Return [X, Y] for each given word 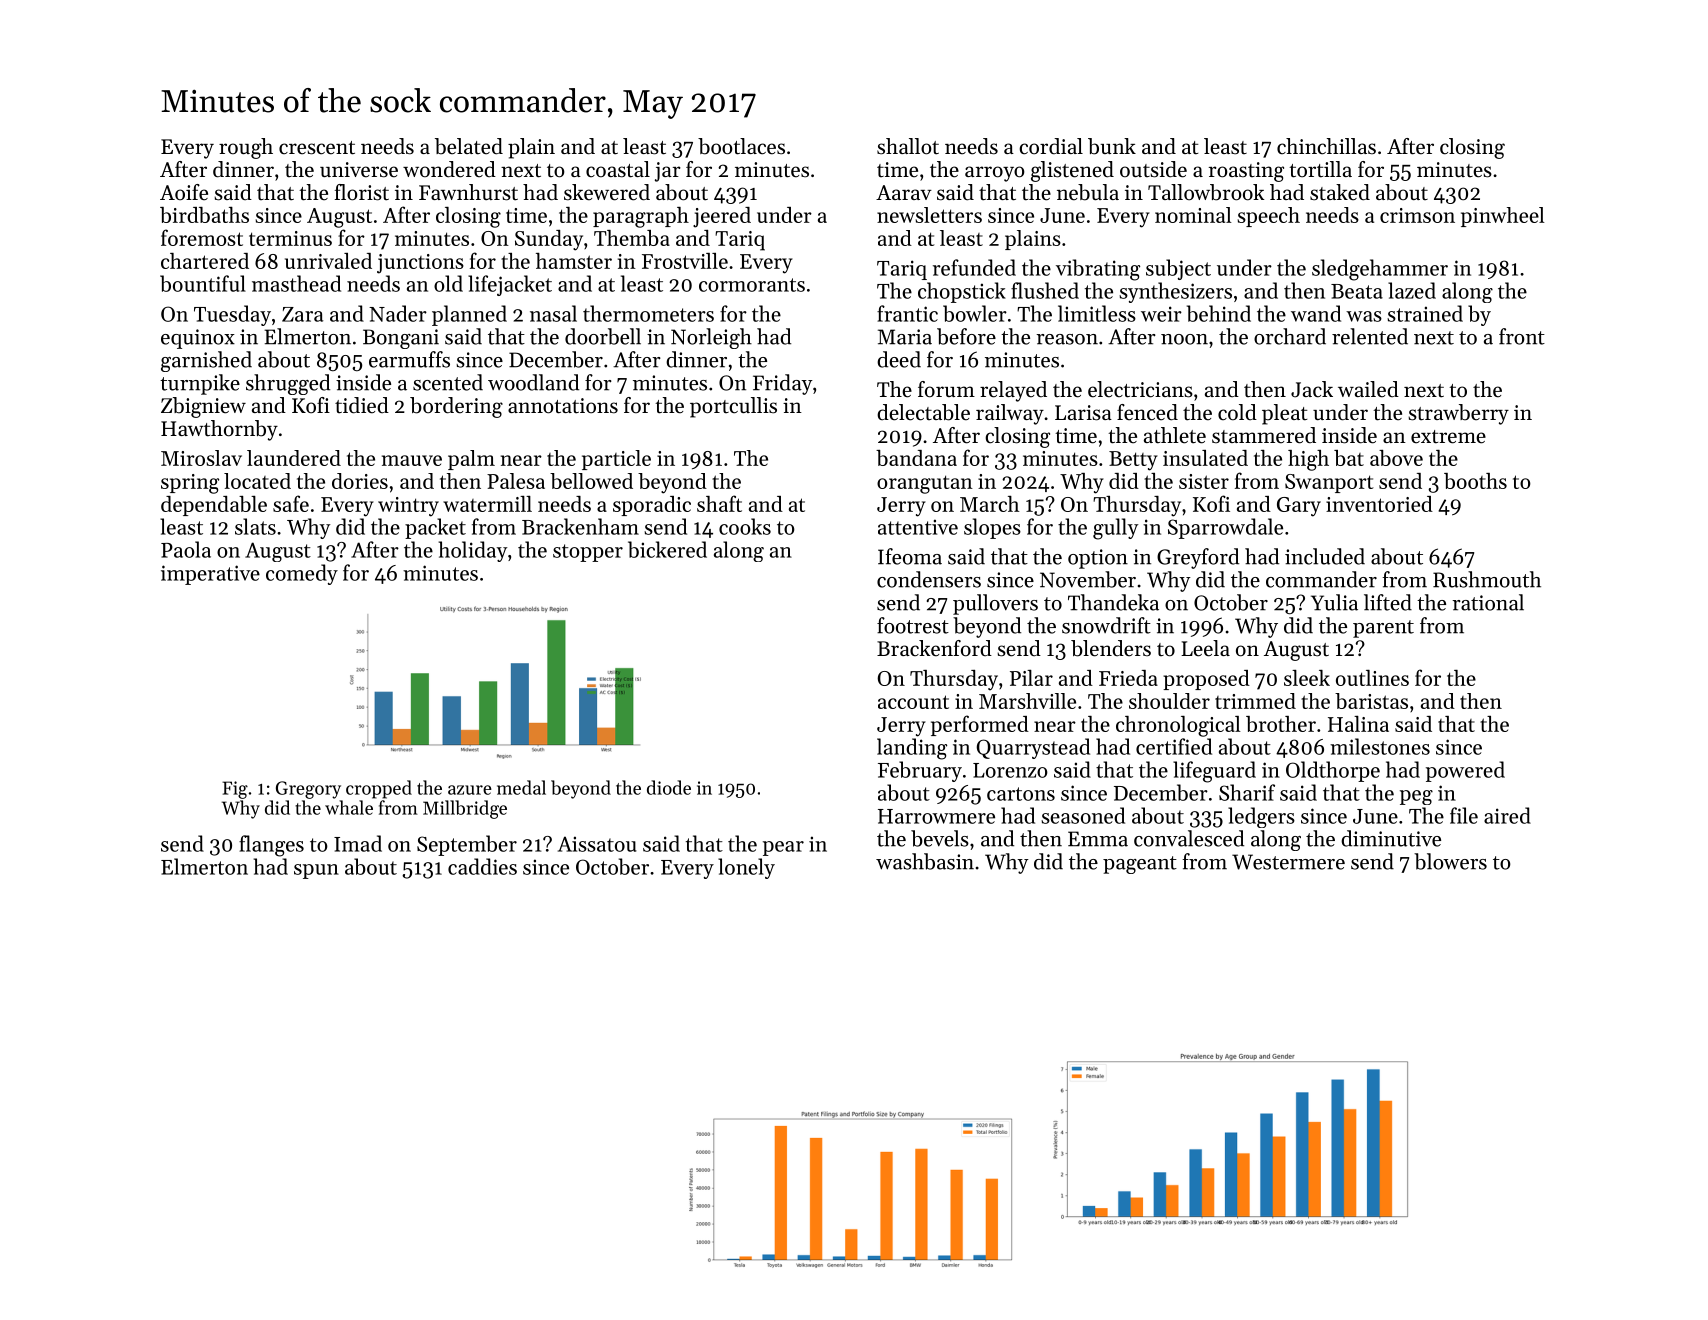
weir [1161, 314]
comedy [302, 574]
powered [1465, 771]
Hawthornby [219, 430]
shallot [908, 146]
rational [1488, 602]
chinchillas [1326, 146]
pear [783, 848]
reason [1067, 339]
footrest [913, 625]
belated [469, 146]
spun [316, 871]
